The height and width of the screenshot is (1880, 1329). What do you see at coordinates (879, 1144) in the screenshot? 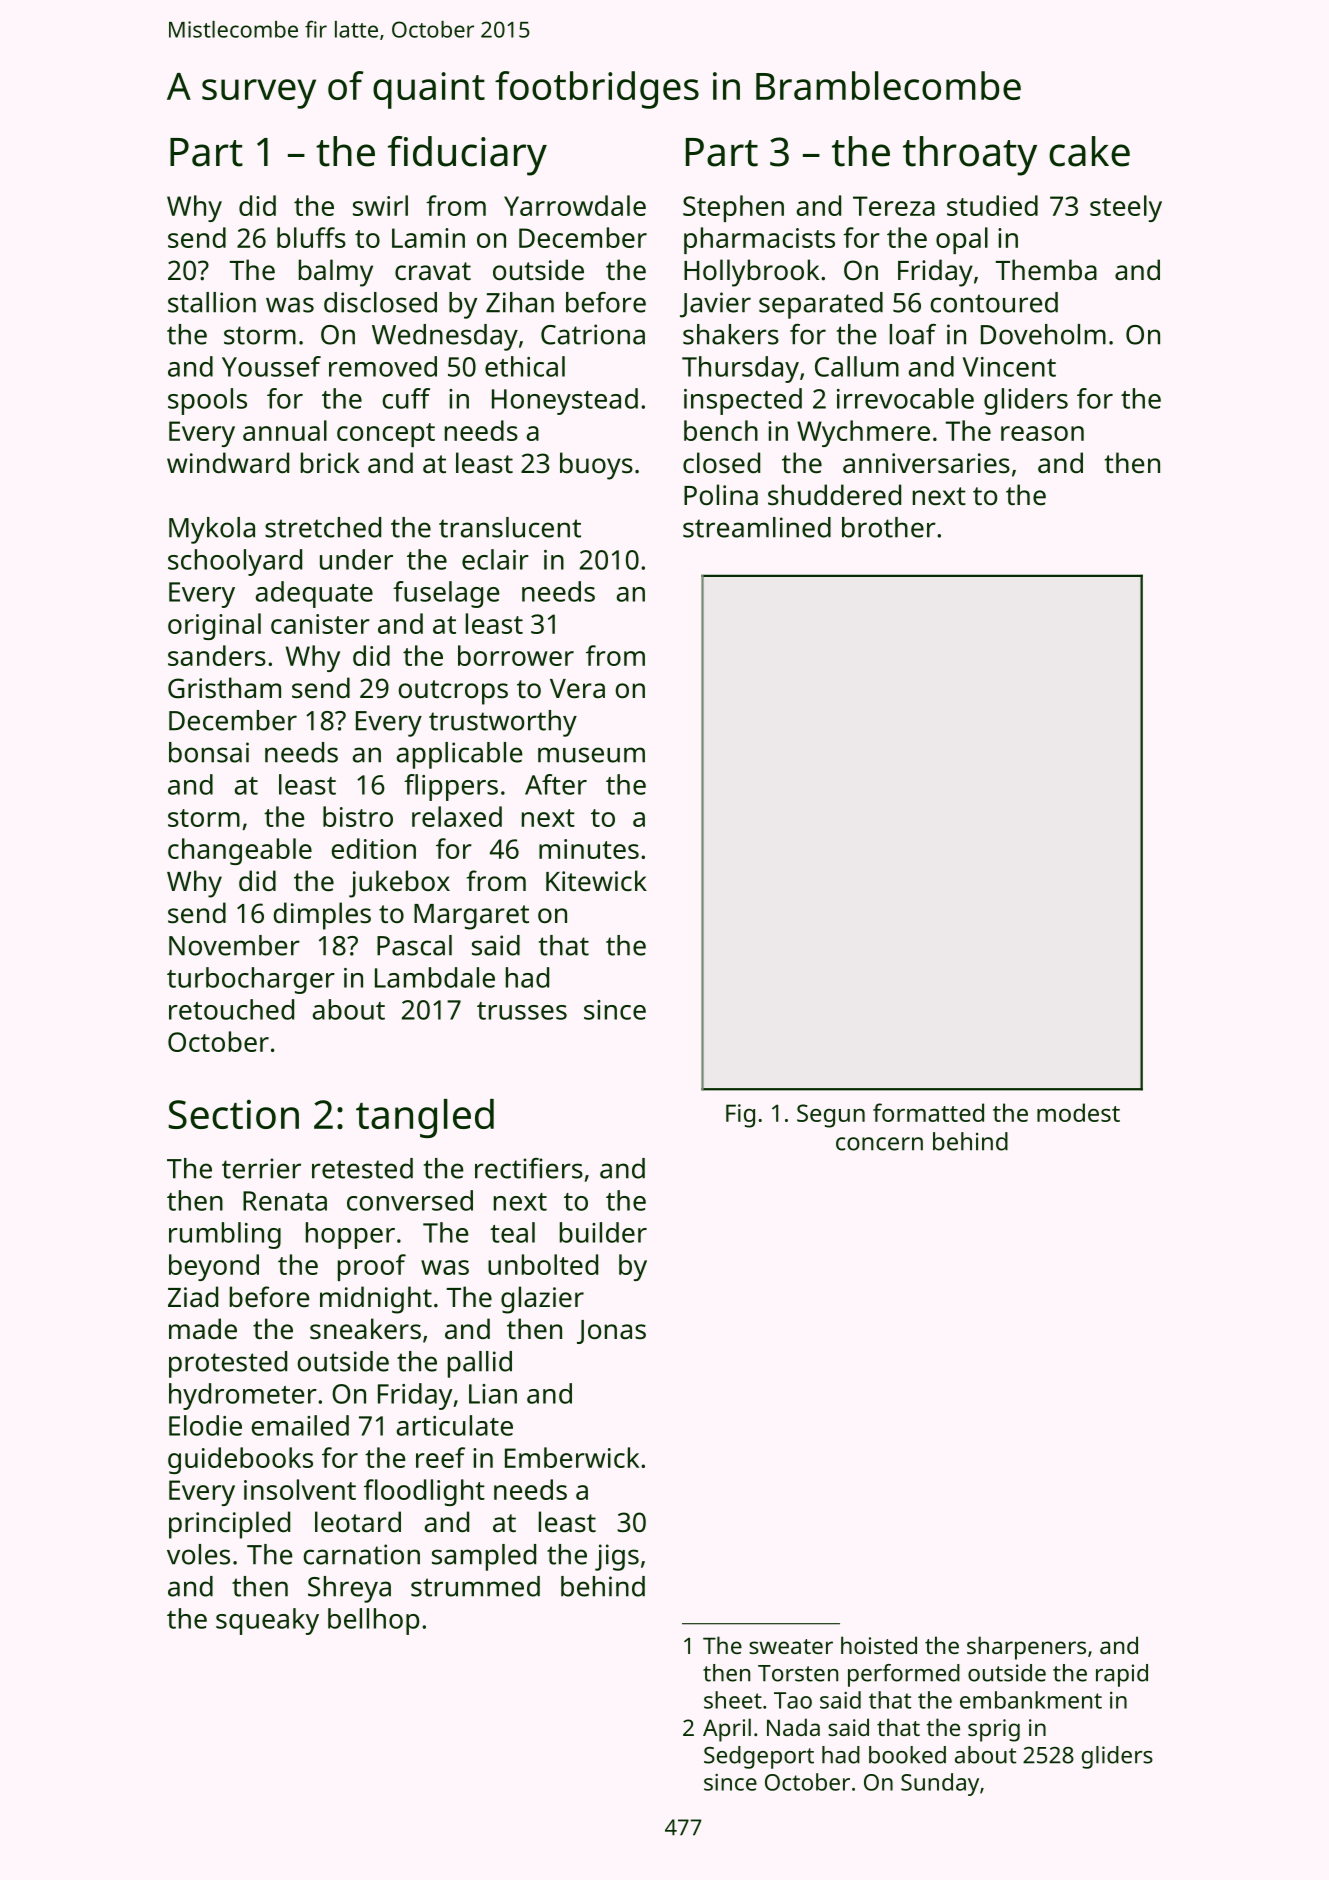
I see `concern` at bounding box center [879, 1144].
